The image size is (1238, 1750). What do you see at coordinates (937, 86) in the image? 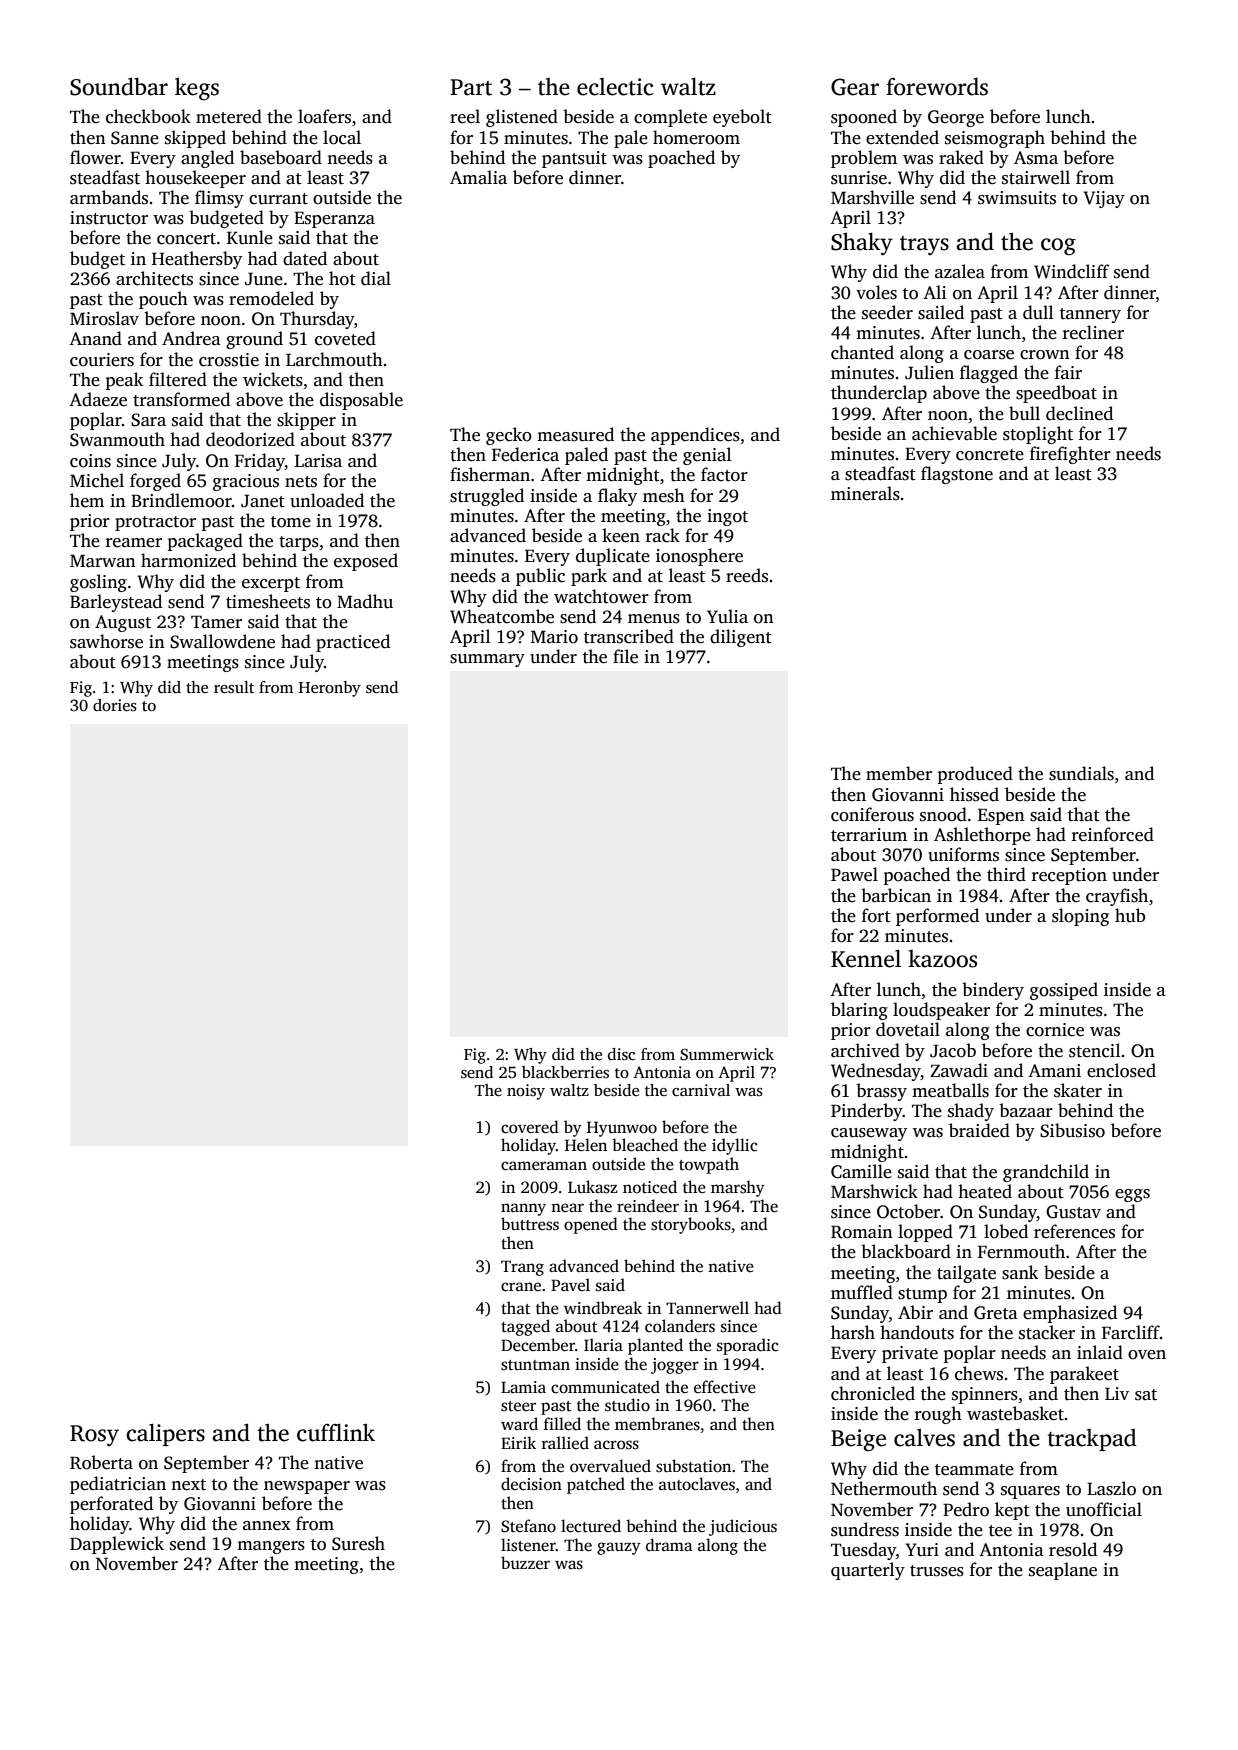
I see `forewords` at bounding box center [937, 86].
